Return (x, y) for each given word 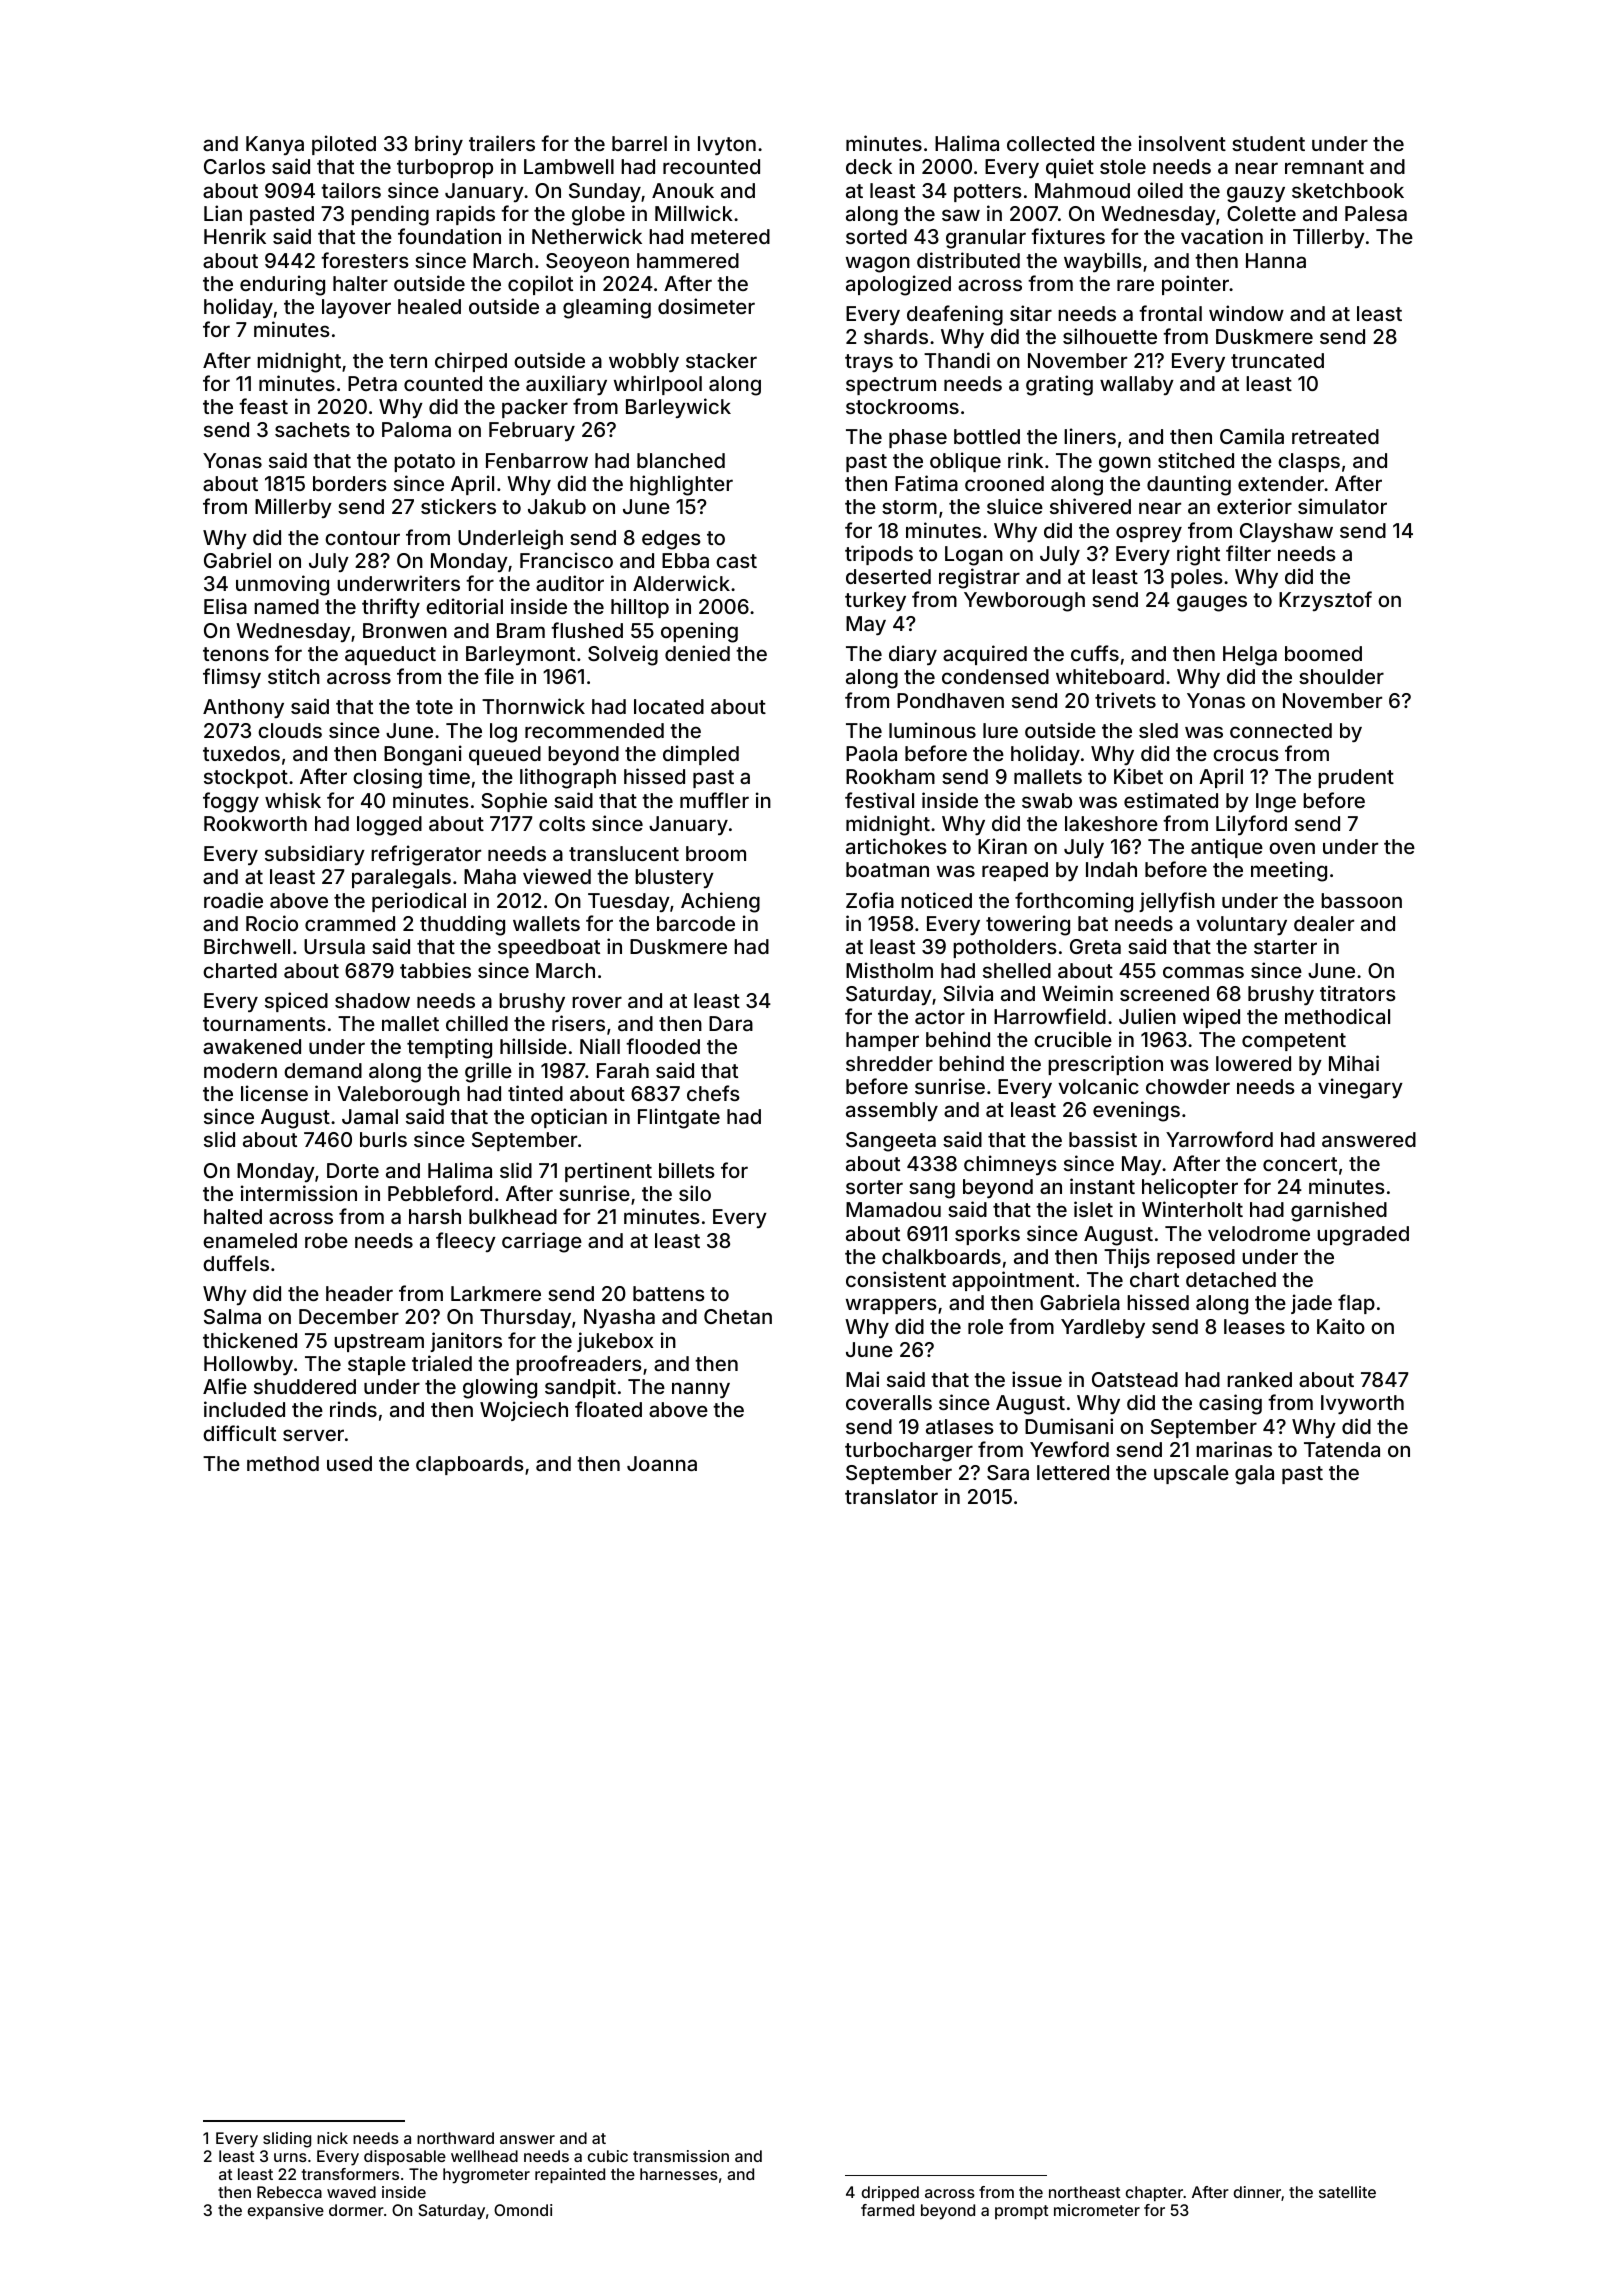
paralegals (401, 879)
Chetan (738, 1316)
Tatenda (1342, 1449)
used (349, 1463)
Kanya (275, 145)
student (1268, 143)
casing (1230, 1404)
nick (332, 2138)
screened (1164, 993)
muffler (714, 800)
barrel (639, 143)
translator (891, 1496)
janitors (466, 1342)
